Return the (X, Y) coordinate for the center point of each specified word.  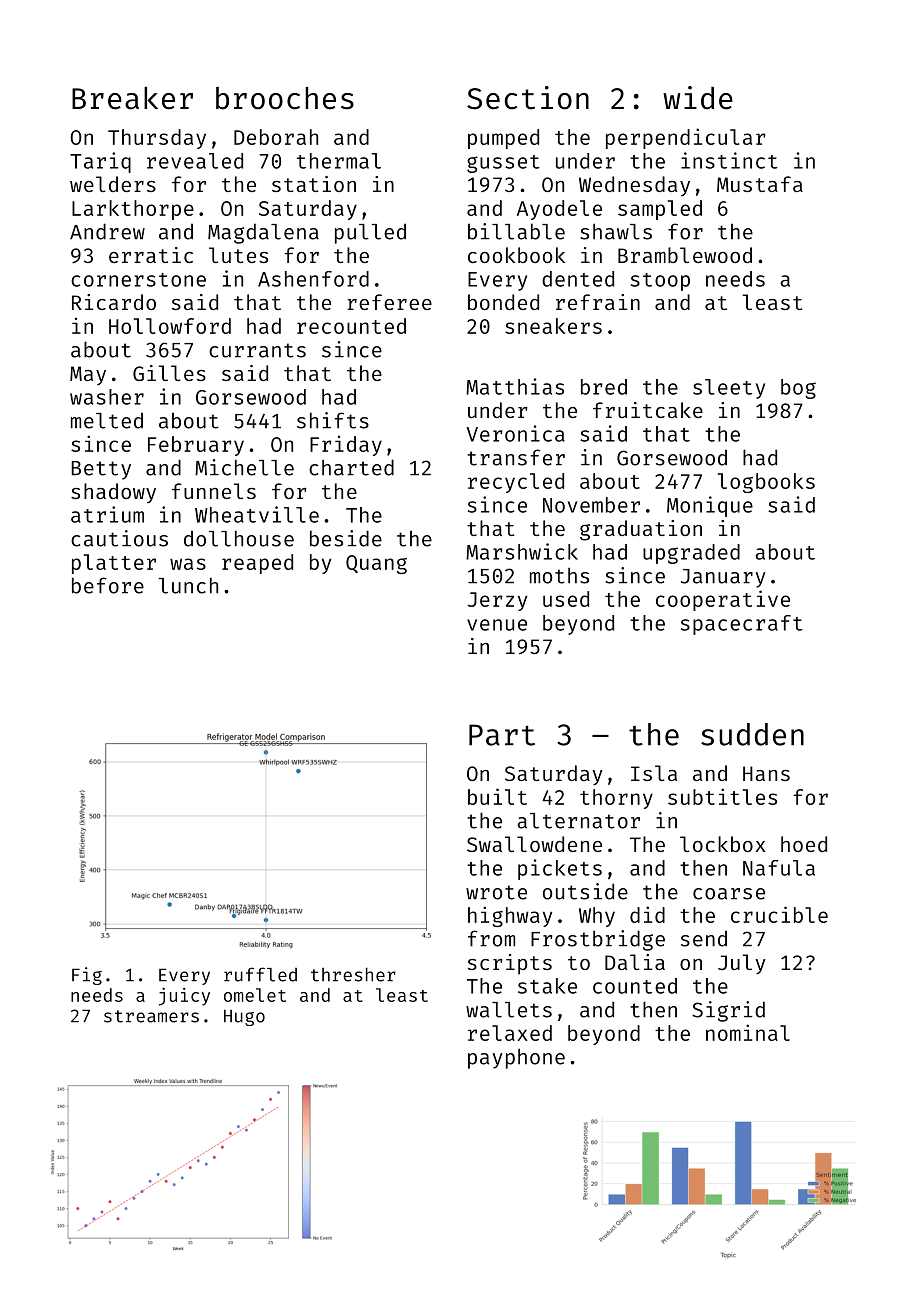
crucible (779, 914)
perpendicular (686, 138)
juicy (184, 997)
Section (528, 98)
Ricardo (114, 302)
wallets (509, 1010)
